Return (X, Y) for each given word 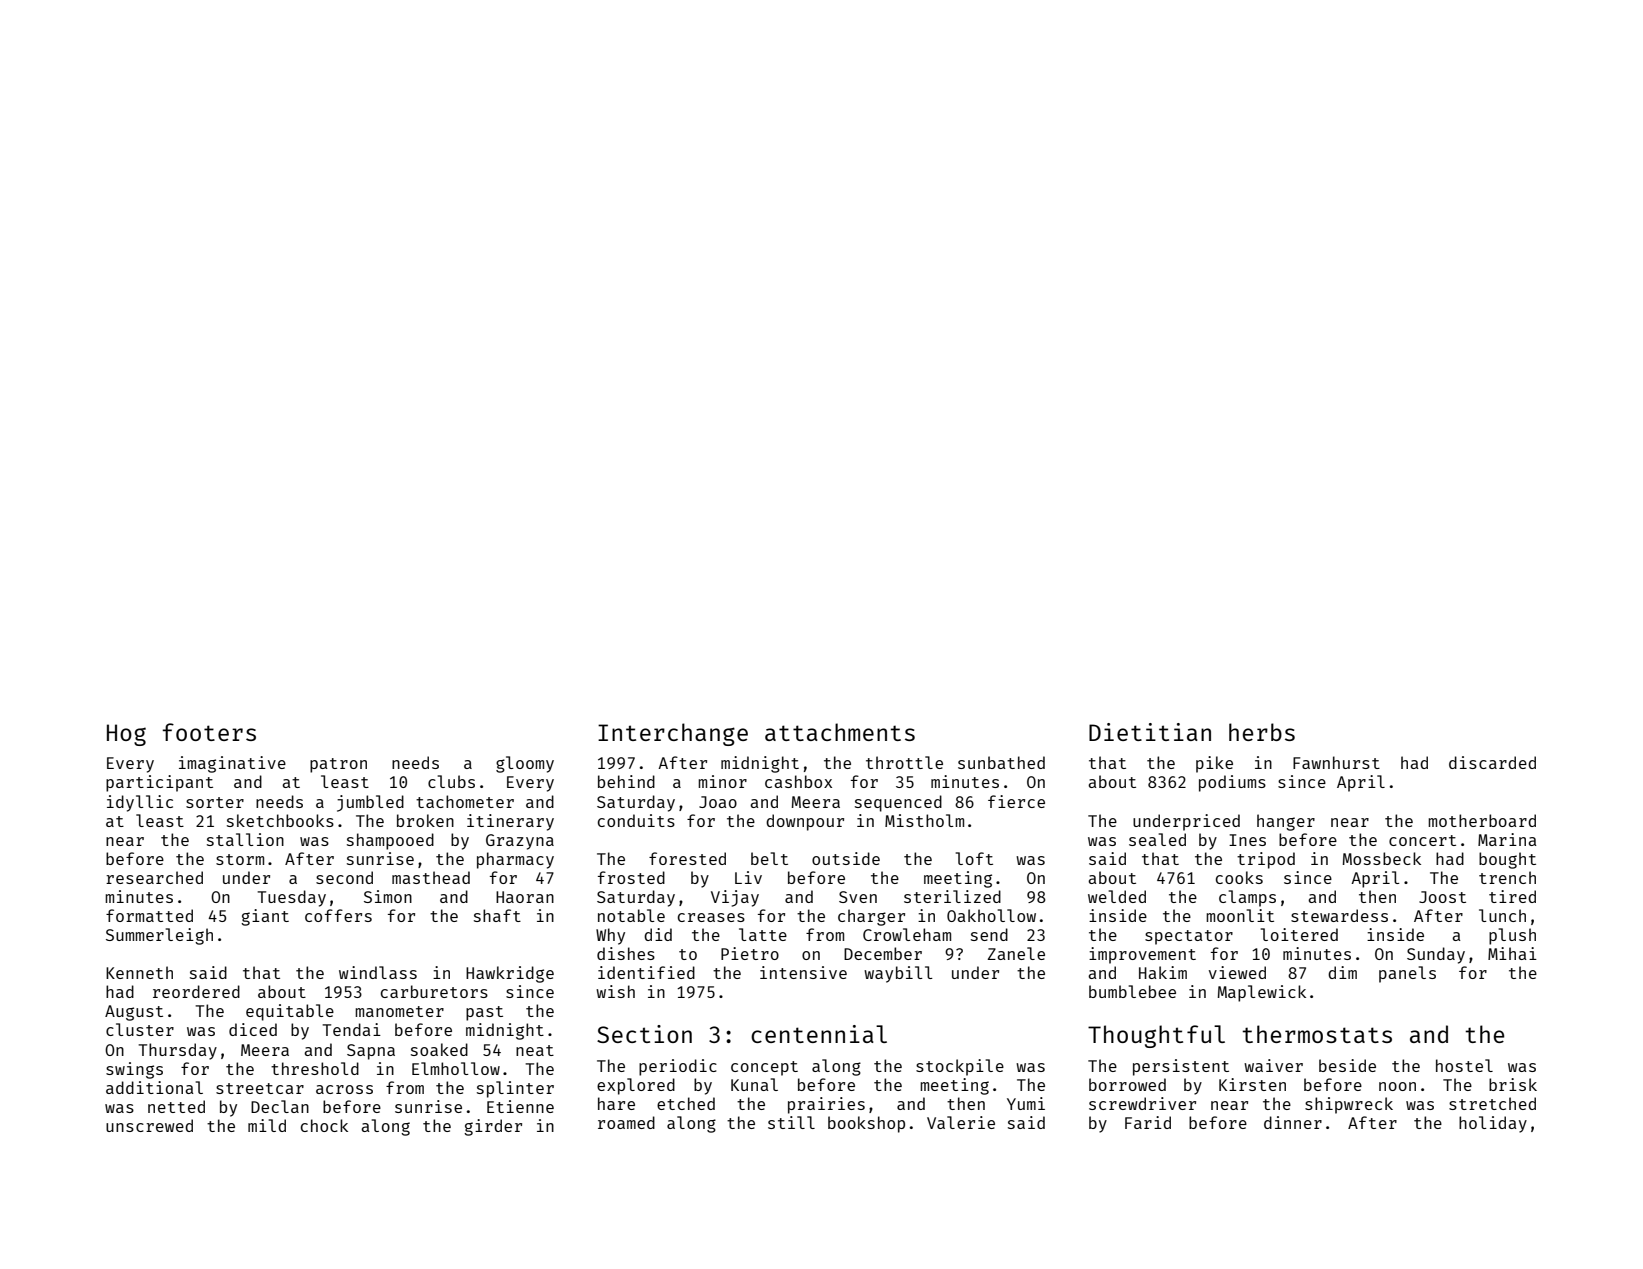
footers (209, 732)
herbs (1262, 732)
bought (1507, 860)
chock (324, 1125)
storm (240, 859)
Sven (858, 897)
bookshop (866, 1124)
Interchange (673, 734)
